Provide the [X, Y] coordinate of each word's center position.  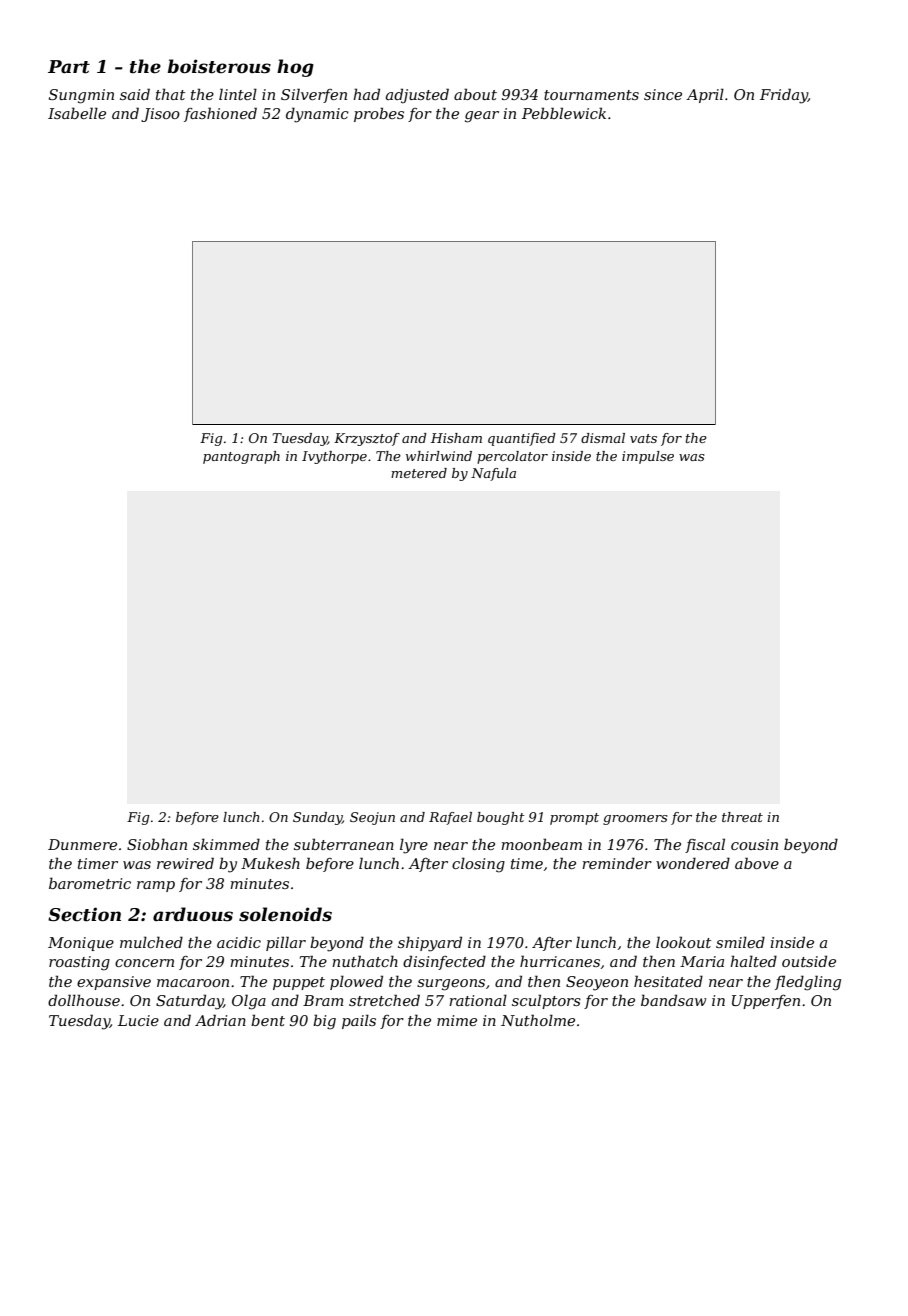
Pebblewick [564, 113]
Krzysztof [367, 439]
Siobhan [157, 844]
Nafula [493, 474]
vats [643, 438]
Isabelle [77, 113]
